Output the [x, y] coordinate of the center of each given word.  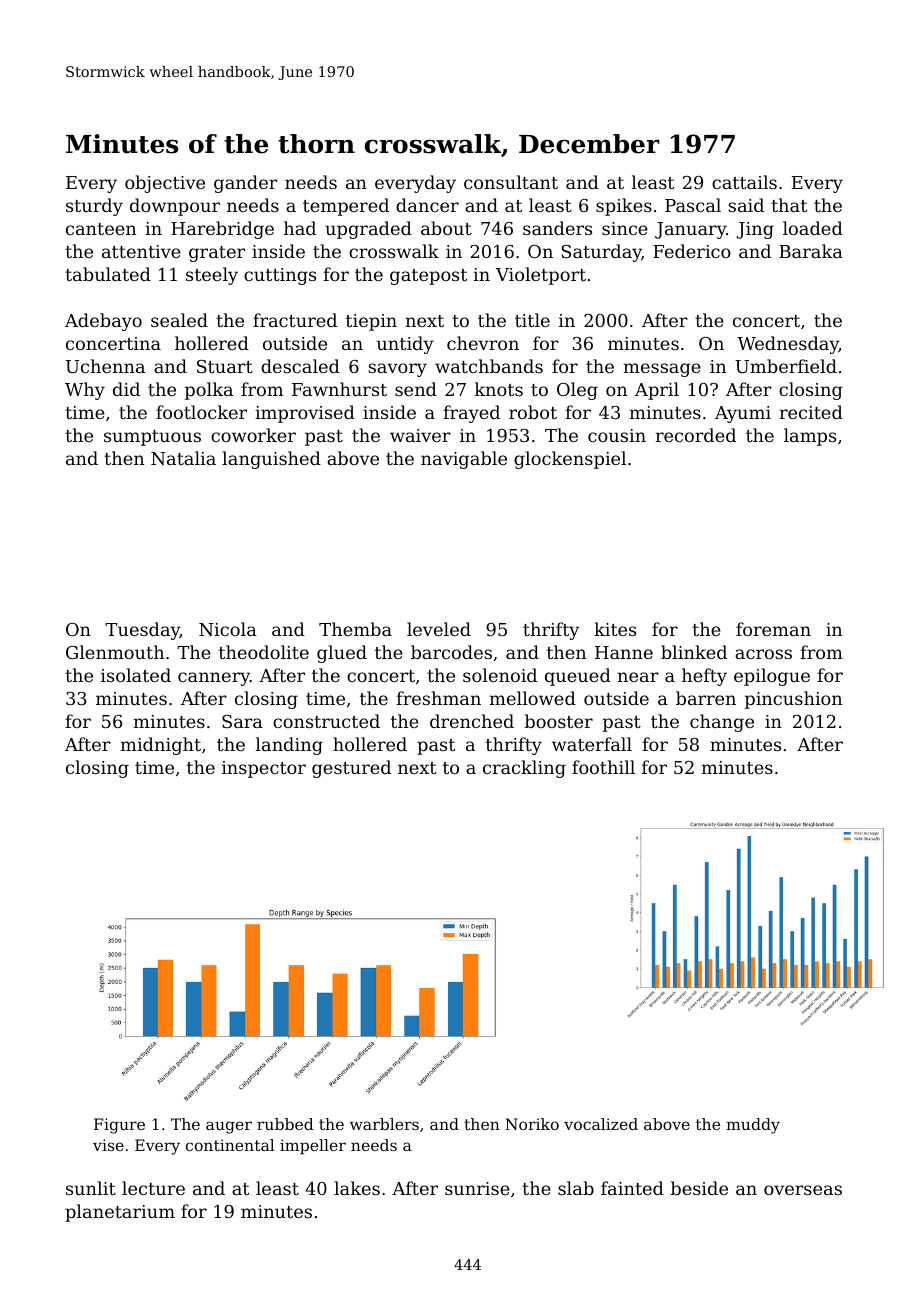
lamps [810, 437]
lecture [153, 1188]
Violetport [541, 276]
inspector [264, 769]
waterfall [592, 744]
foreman [773, 629]
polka [209, 391]
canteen [101, 229]
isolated [136, 675]
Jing [755, 230]
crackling [524, 769]
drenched [472, 721]
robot [533, 412]
